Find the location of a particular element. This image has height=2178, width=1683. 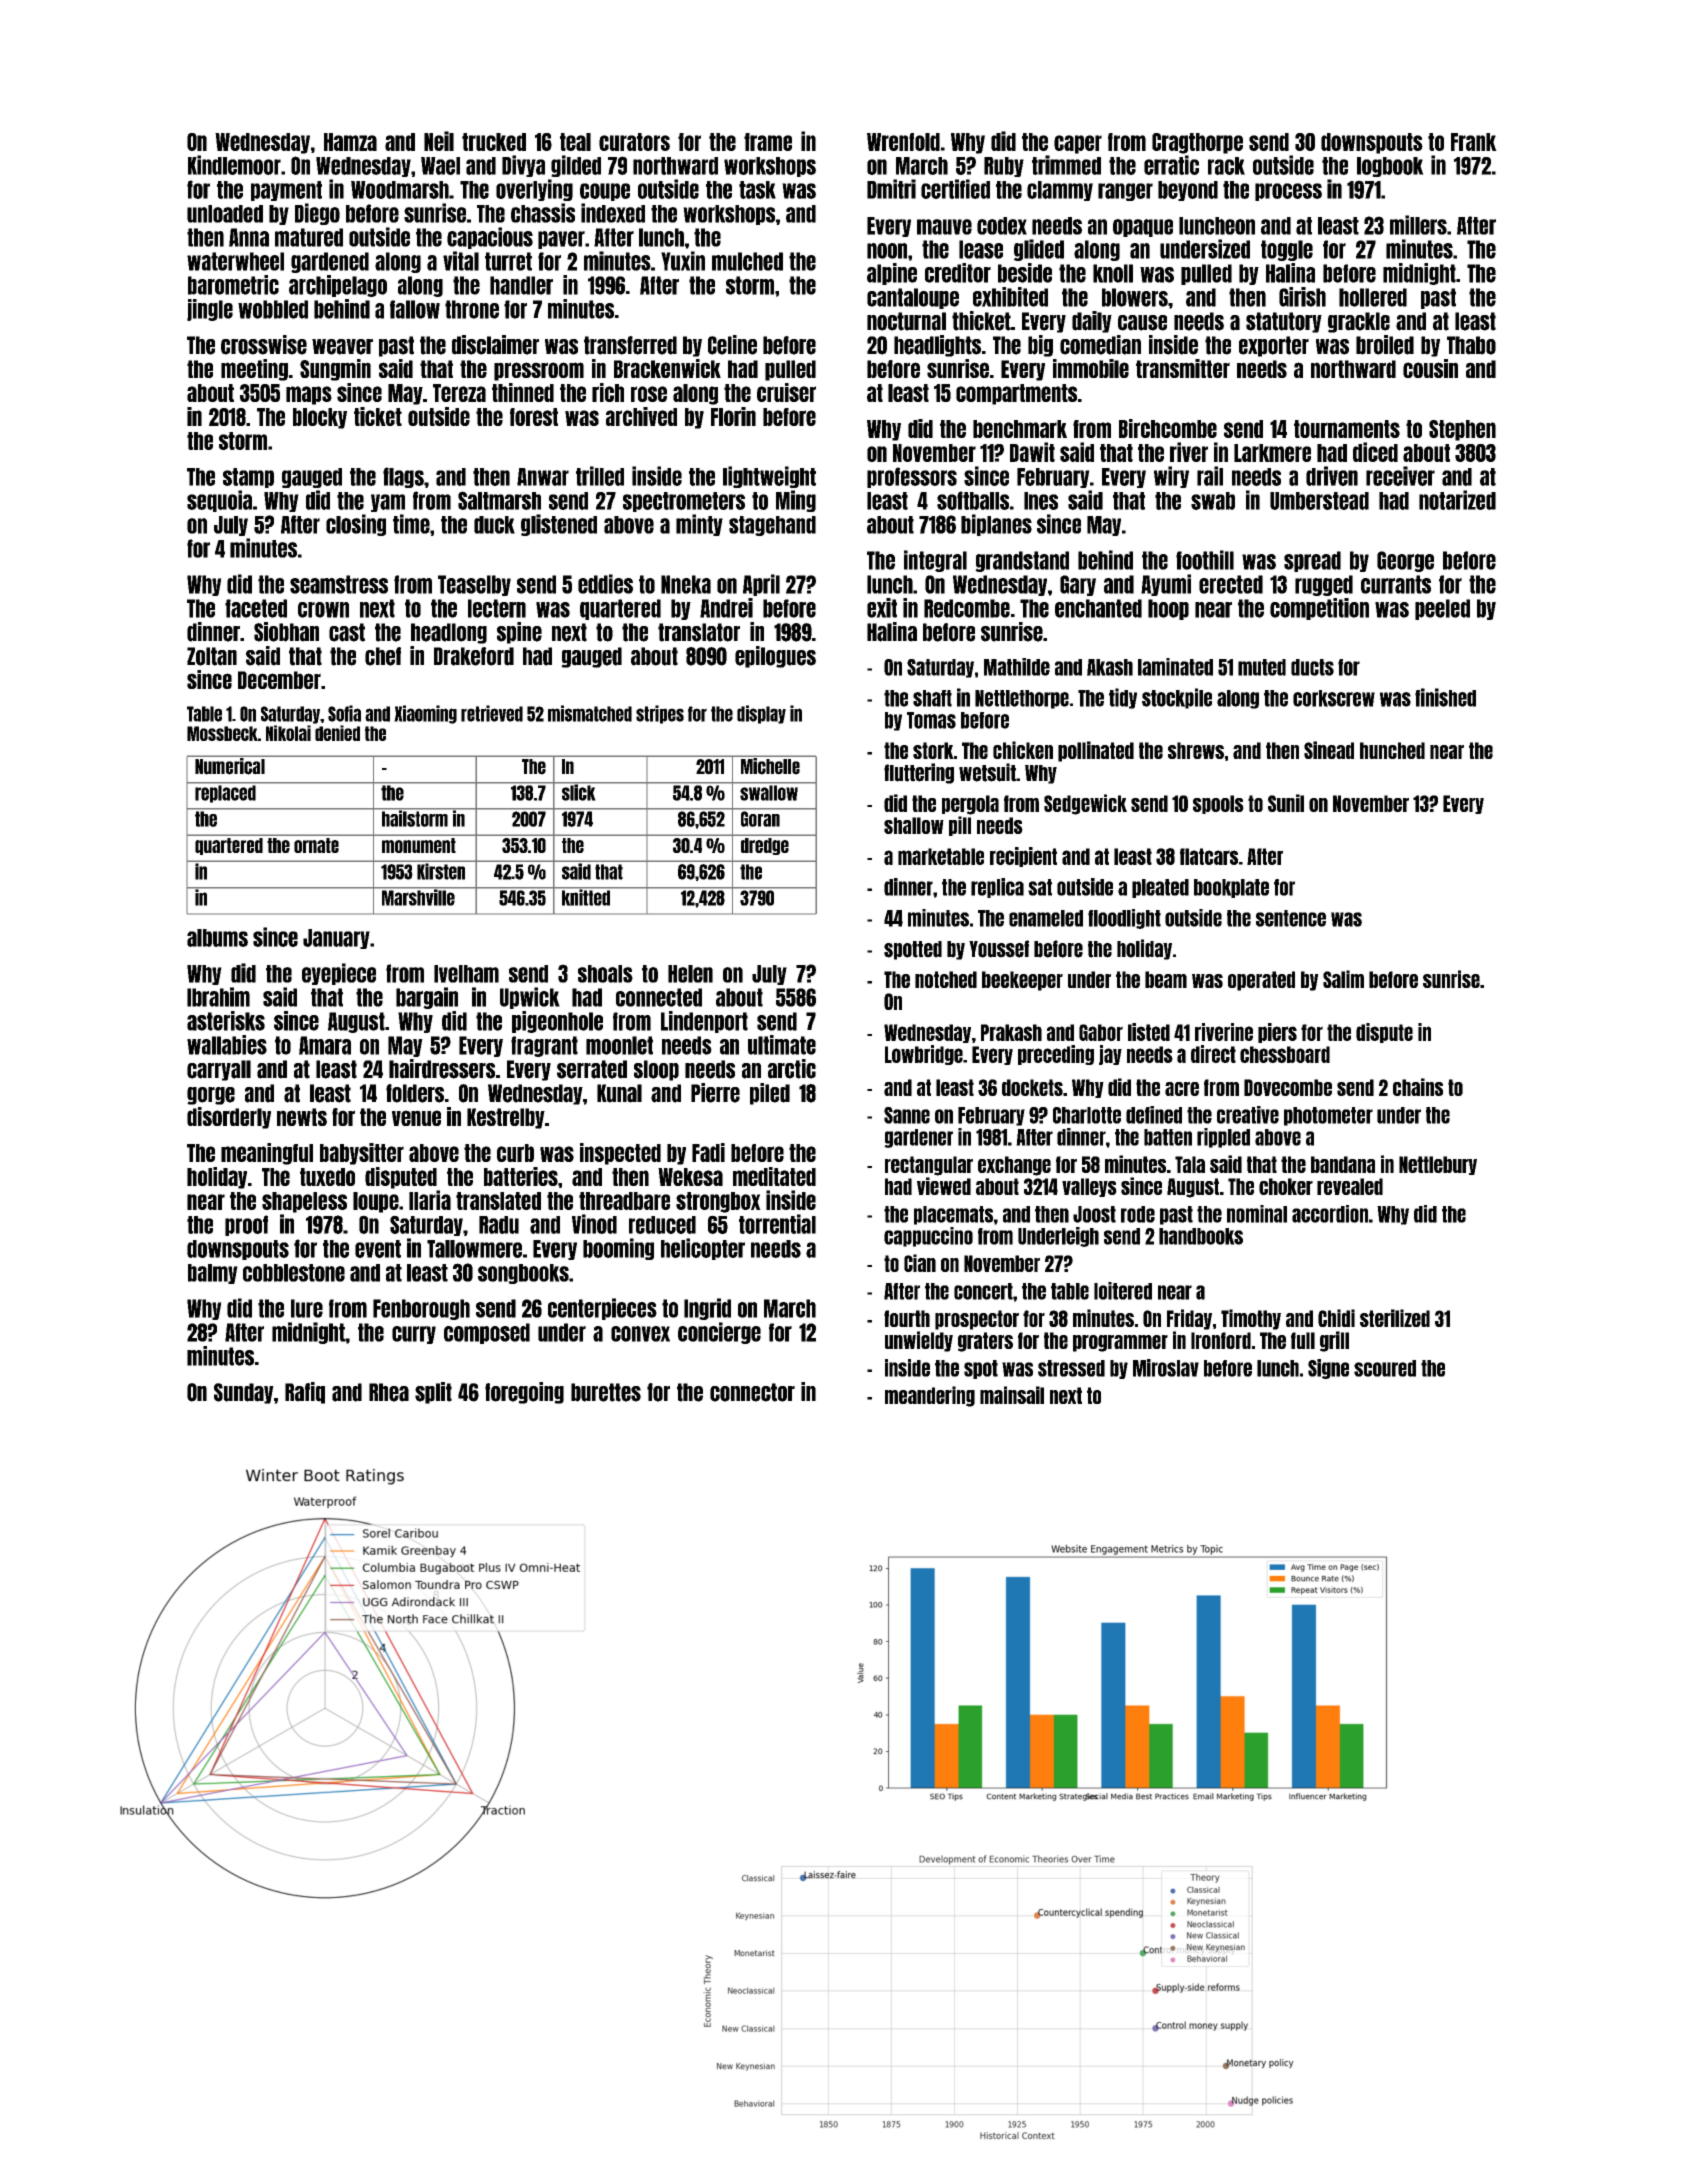

Rafiq is located at coordinates (305, 1393).
